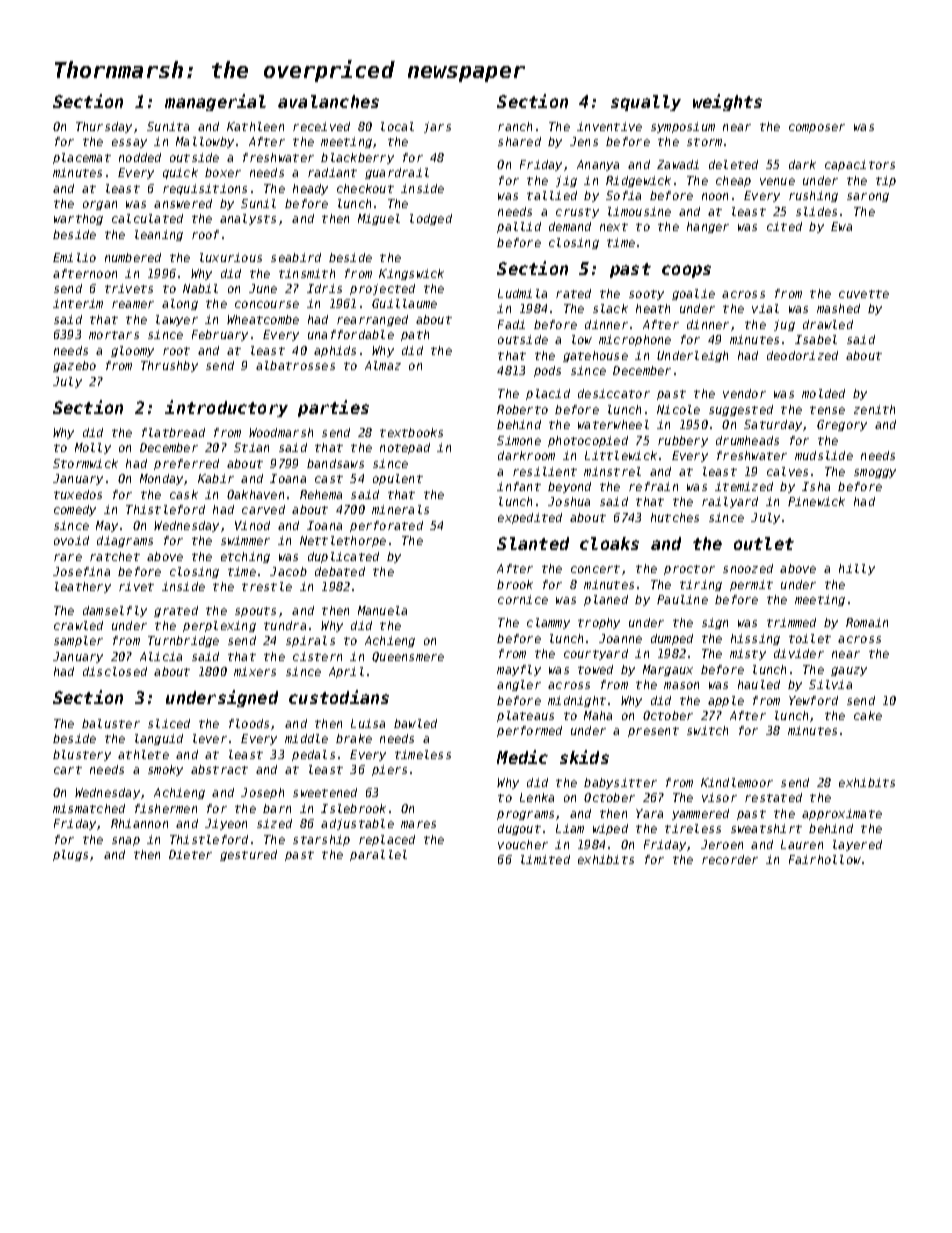  Describe the element at coordinates (744, 486) in the image. I see `itemized` at that location.
